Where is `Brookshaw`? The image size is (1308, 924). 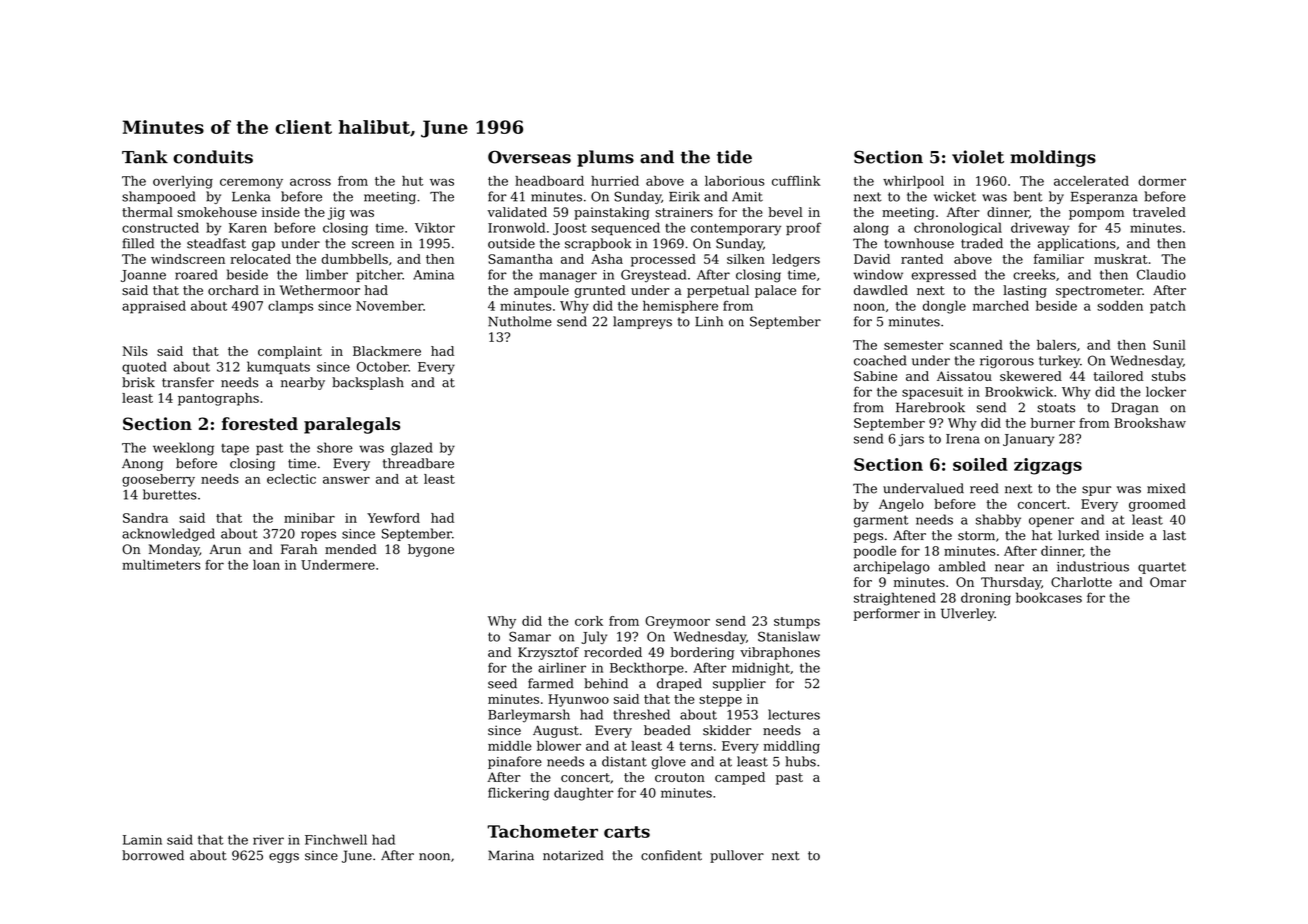
Brookshaw is located at coordinates (1150, 423).
